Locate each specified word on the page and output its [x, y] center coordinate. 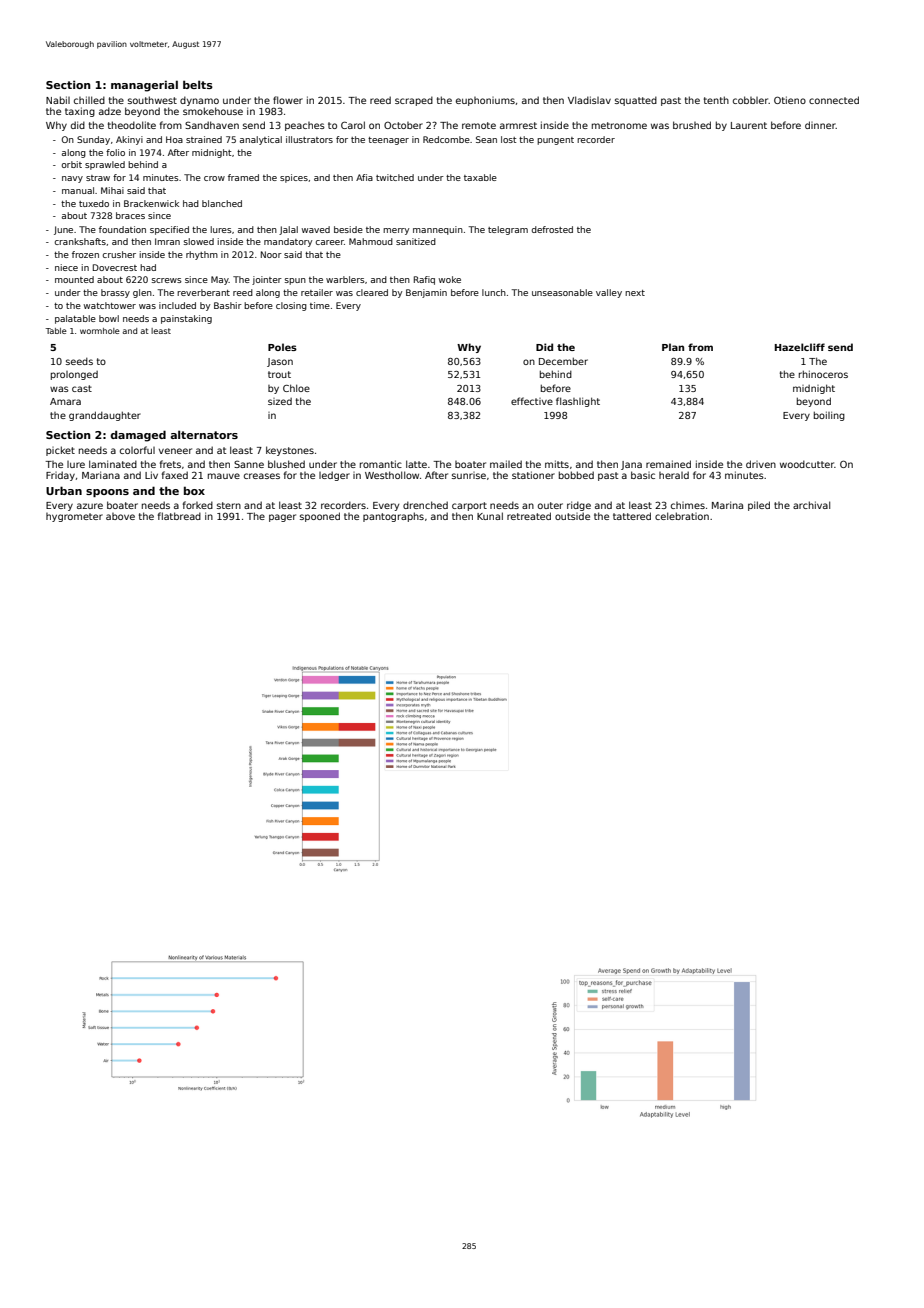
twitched [395, 177]
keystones [290, 451]
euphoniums [485, 101]
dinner [820, 125]
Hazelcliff [800, 347]
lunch [494, 292]
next [635, 293]
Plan [673, 347]
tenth [716, 100]
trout [279, 374]
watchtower [110, 305]
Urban [64, 490]
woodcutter [807, 464]
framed [243, 177]
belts [198, 84]
